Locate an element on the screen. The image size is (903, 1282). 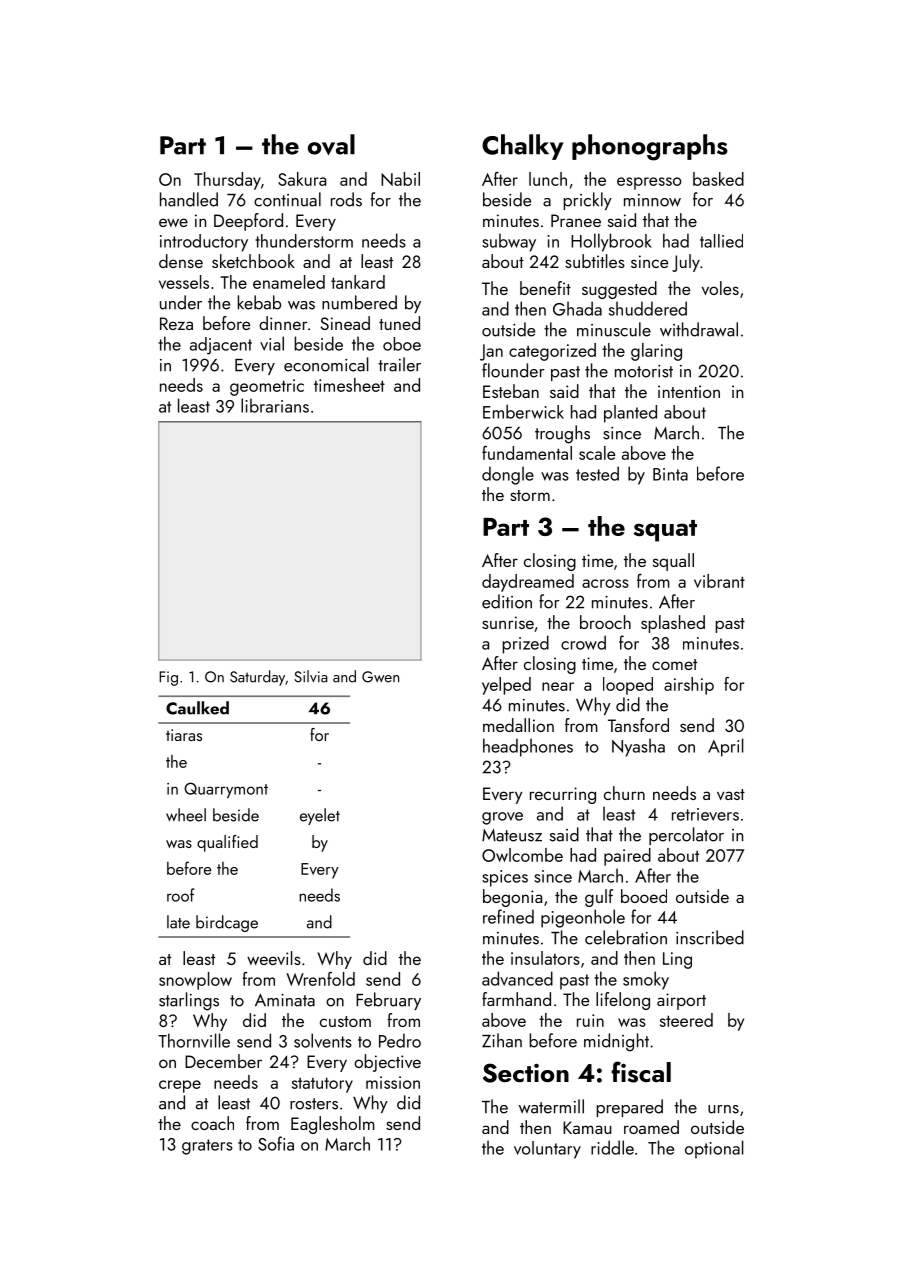
dongle is located at coordinates (508, 475).
